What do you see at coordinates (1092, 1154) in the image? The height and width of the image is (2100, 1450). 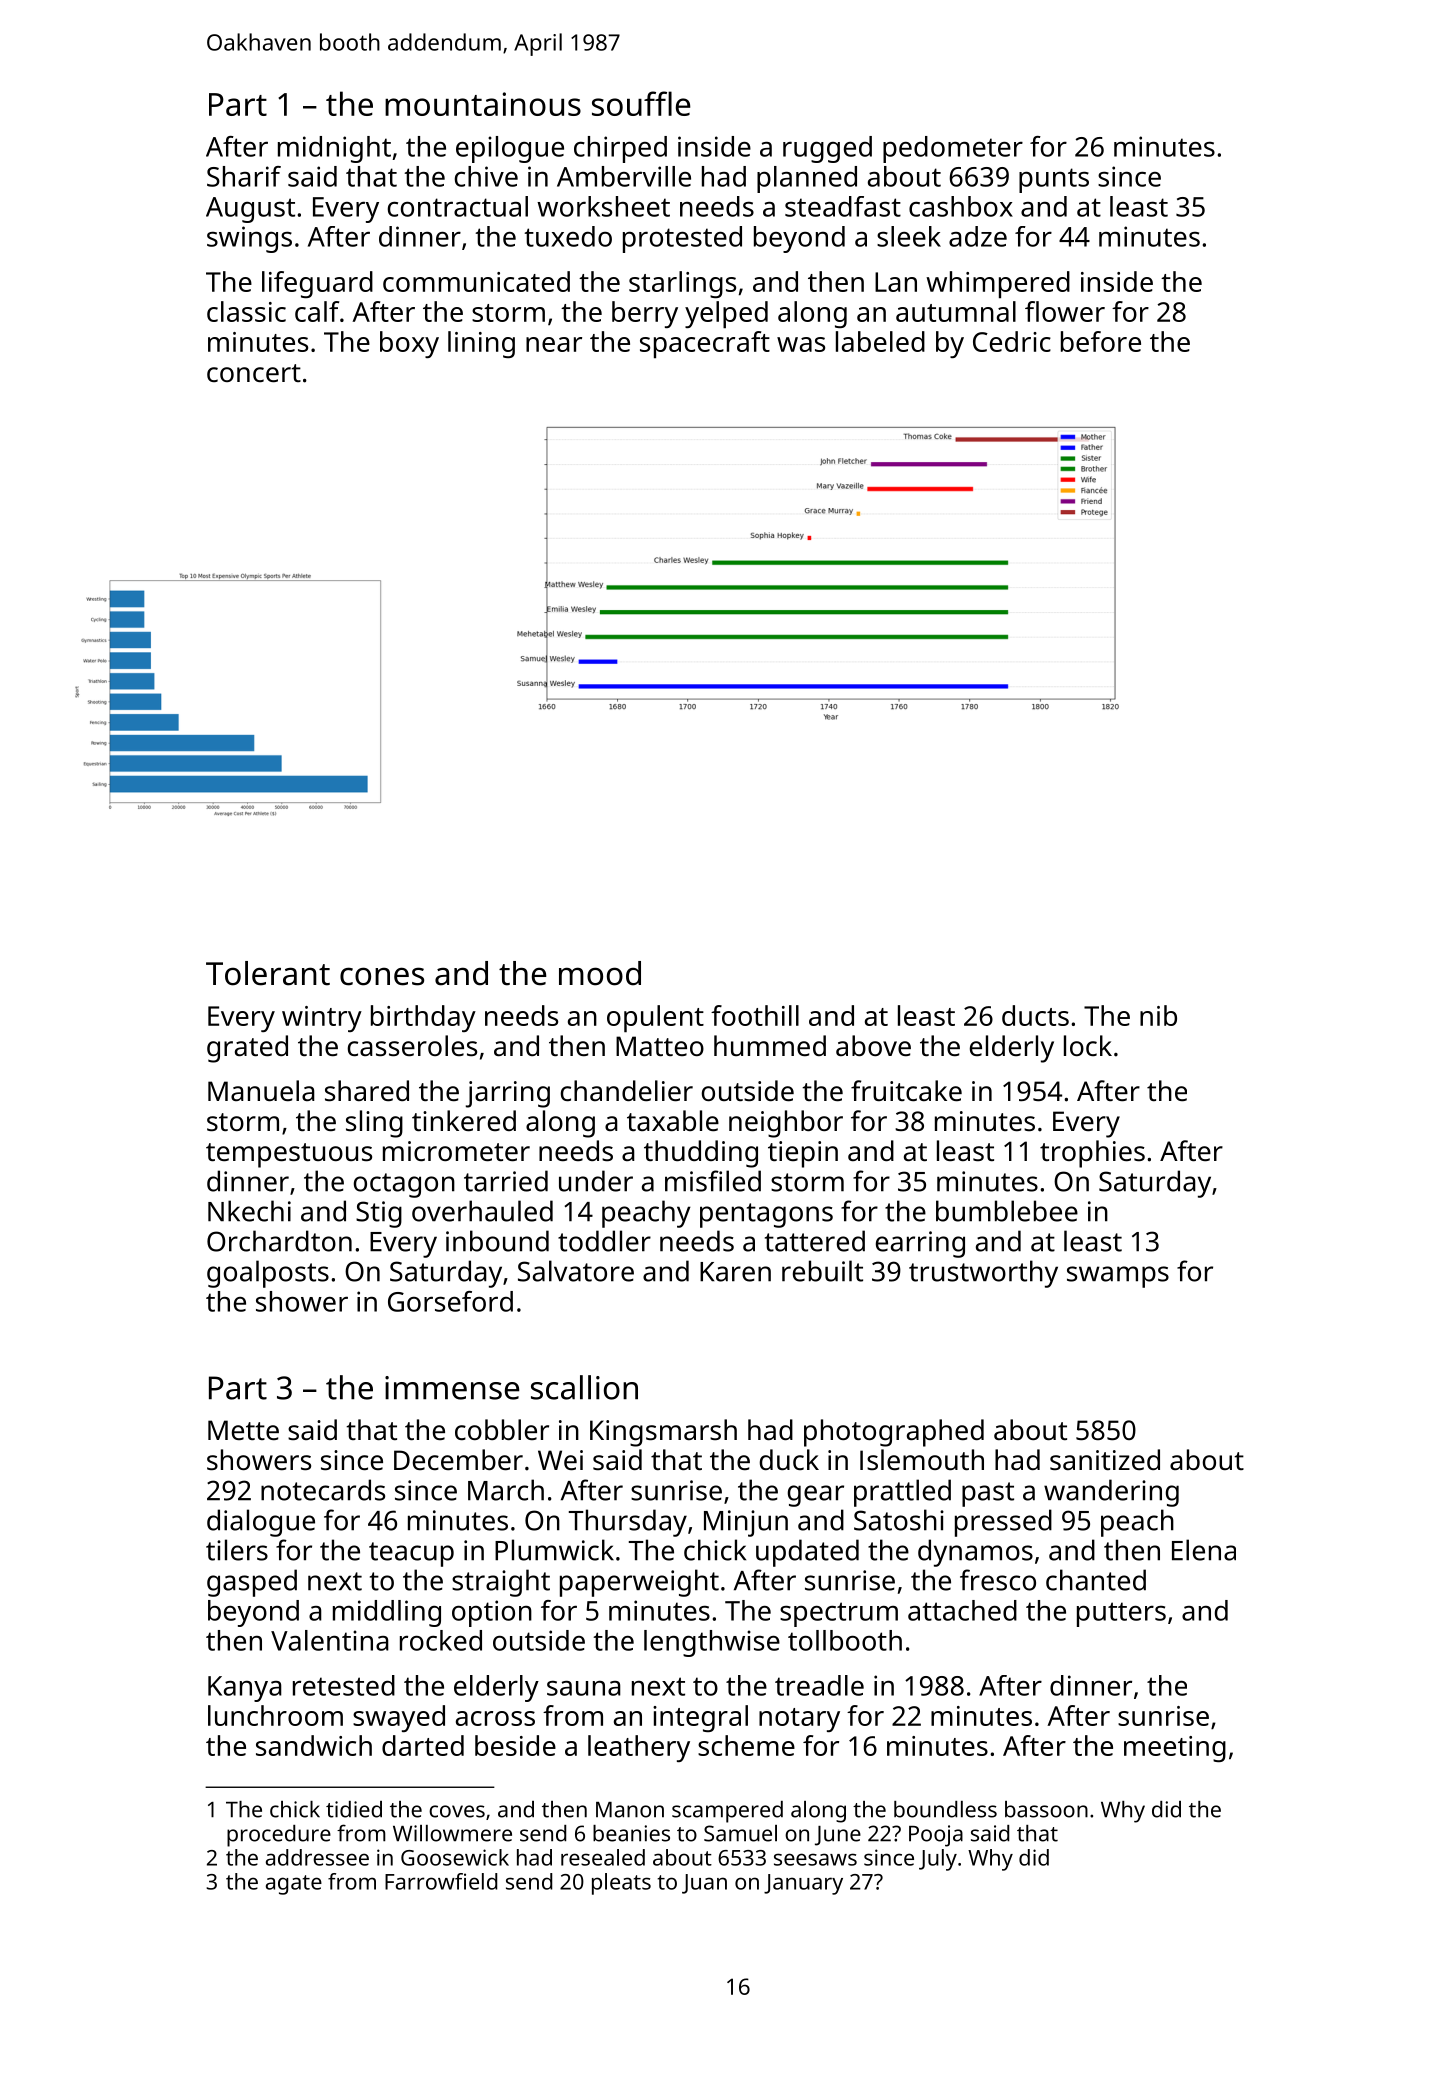 I see `trophies` at bounding box center [1092, 1154].
